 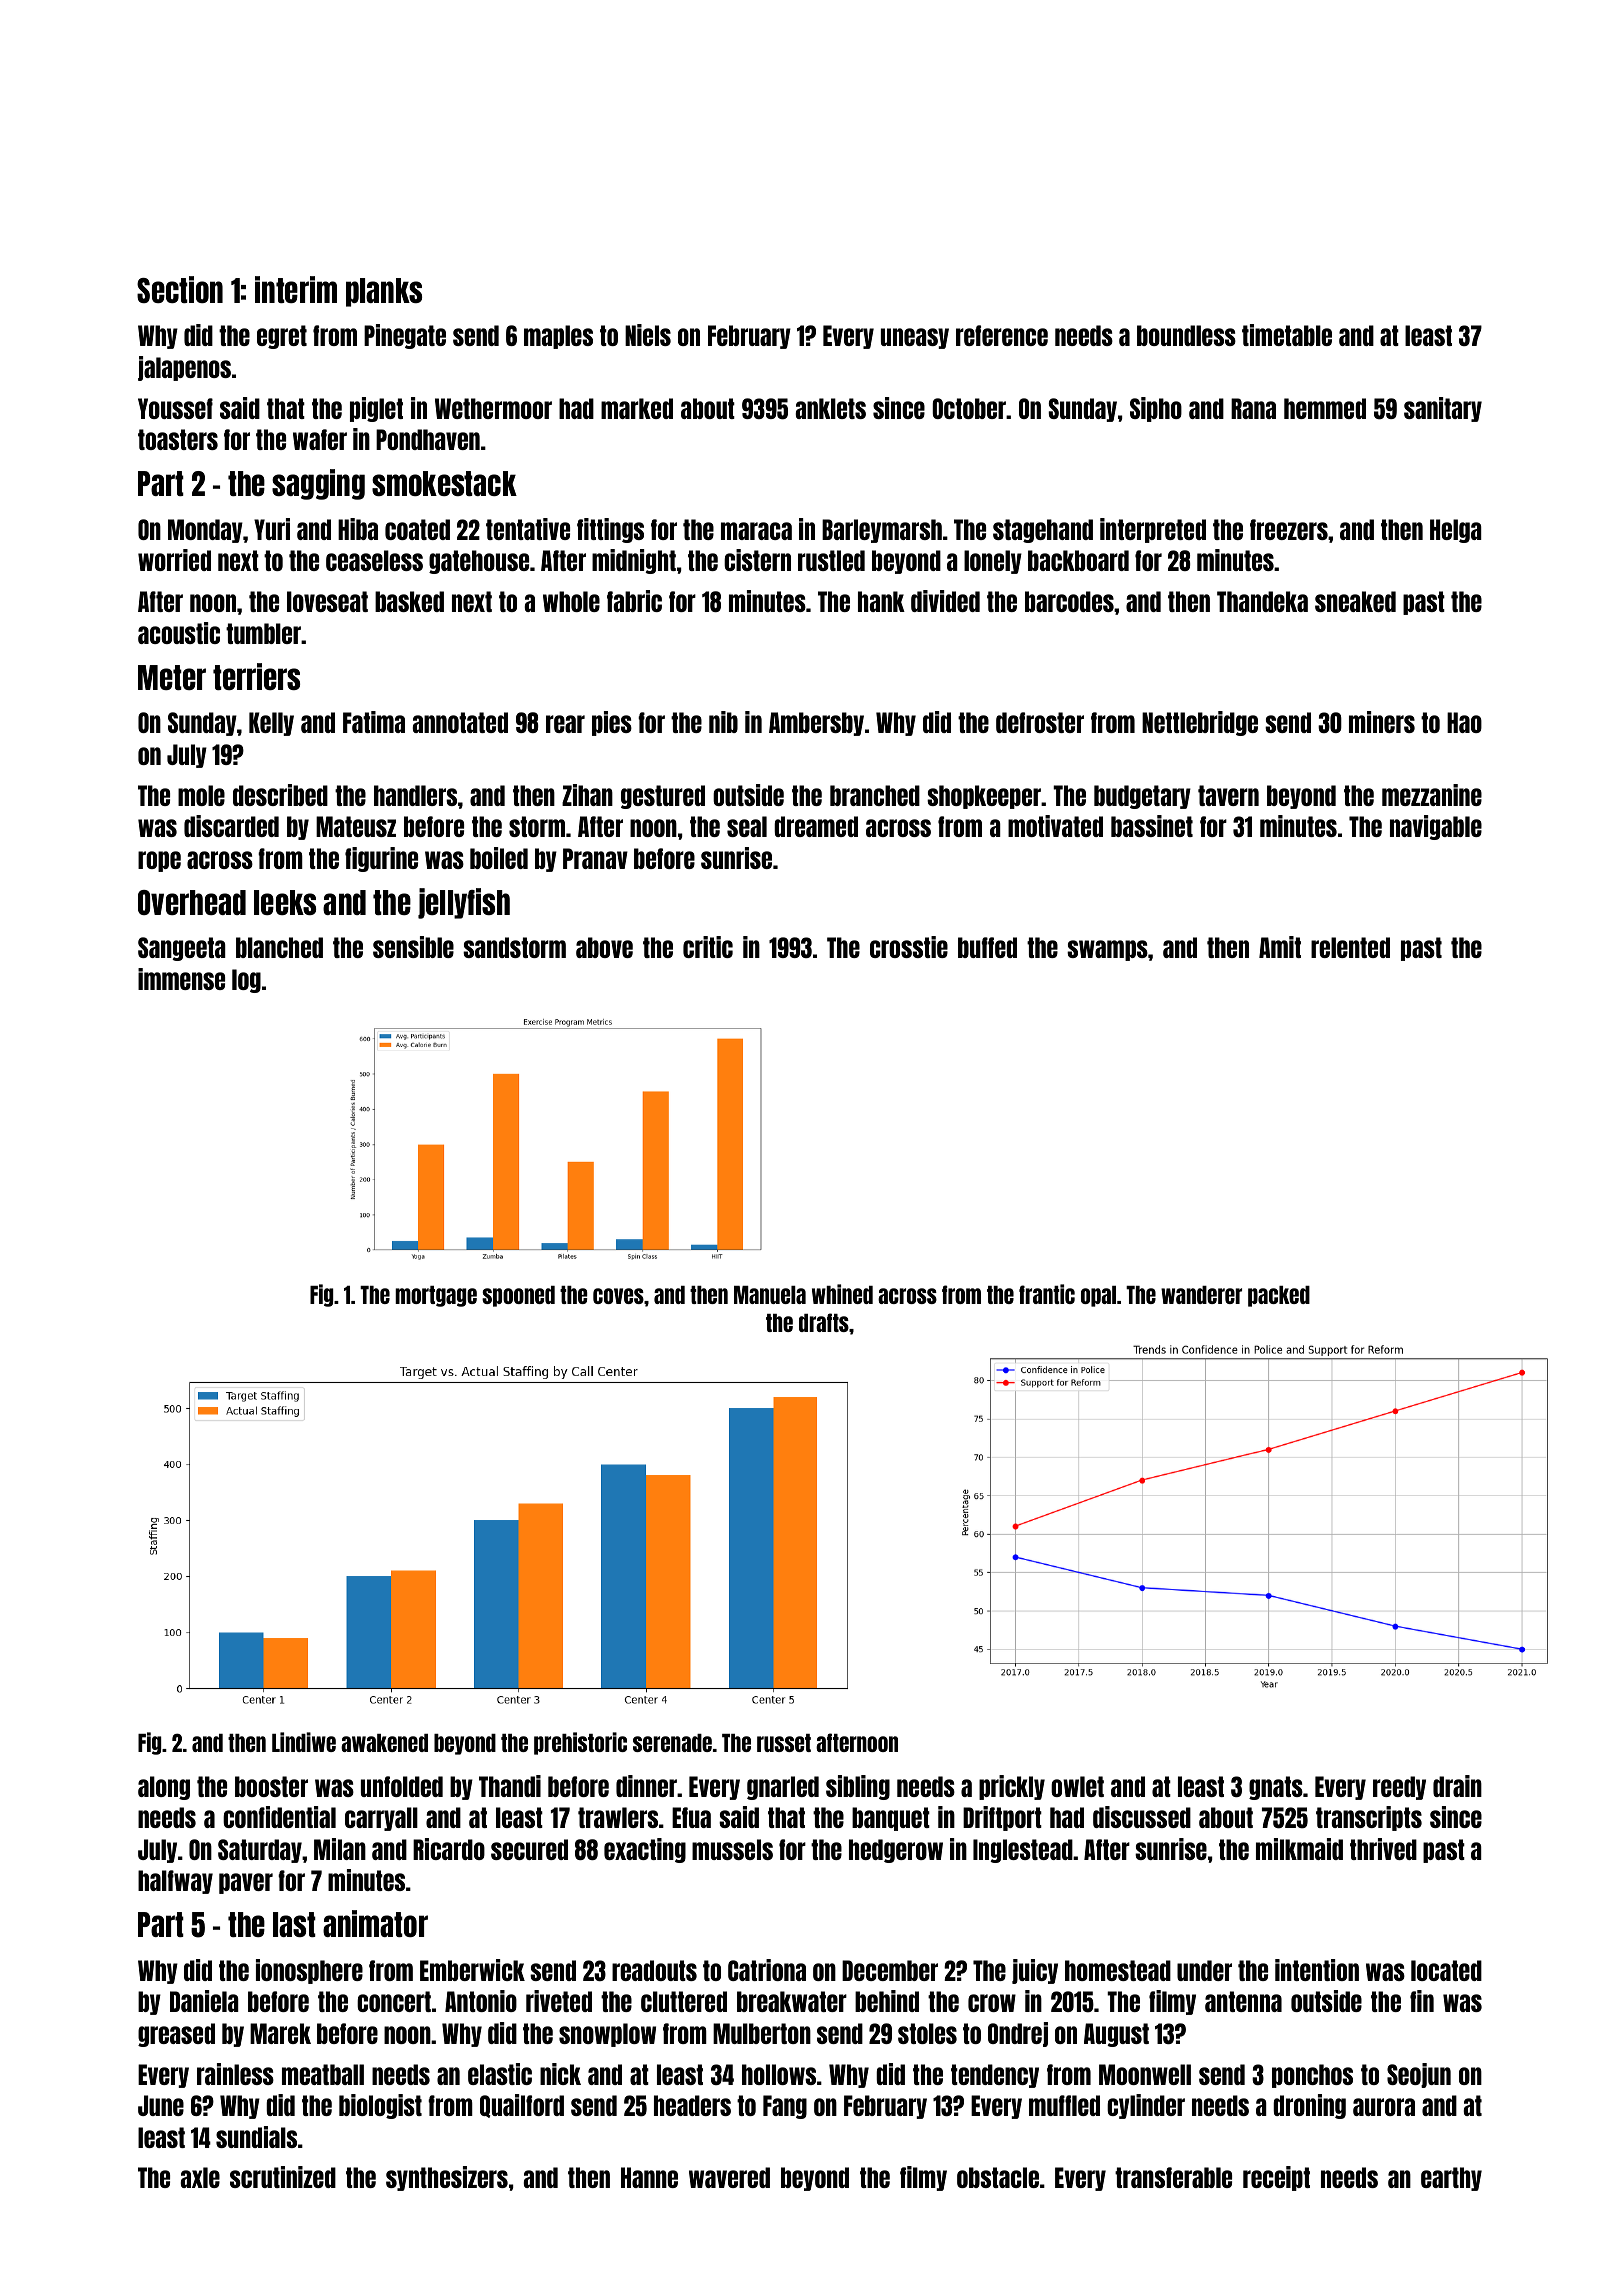 What do you see at coordinates (784, 1743) in the screenshot?
I see `russet` at bounding box center [784, 1743].
